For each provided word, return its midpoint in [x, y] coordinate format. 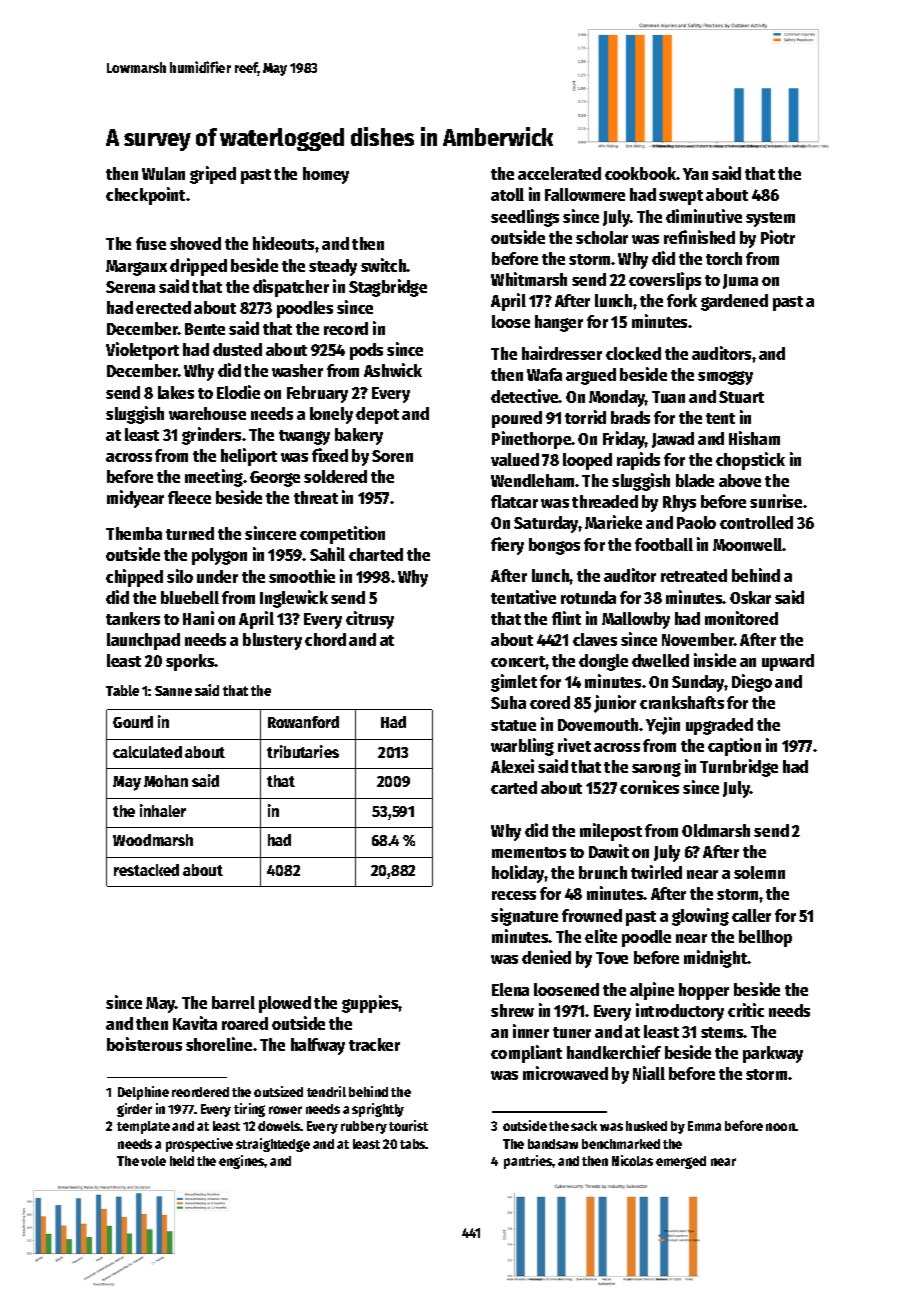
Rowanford [303, 722]
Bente [205, 329]
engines [242, 1162]
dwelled [660, 660]
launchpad [143, 641]
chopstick [750, 461]
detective [525, 396]
